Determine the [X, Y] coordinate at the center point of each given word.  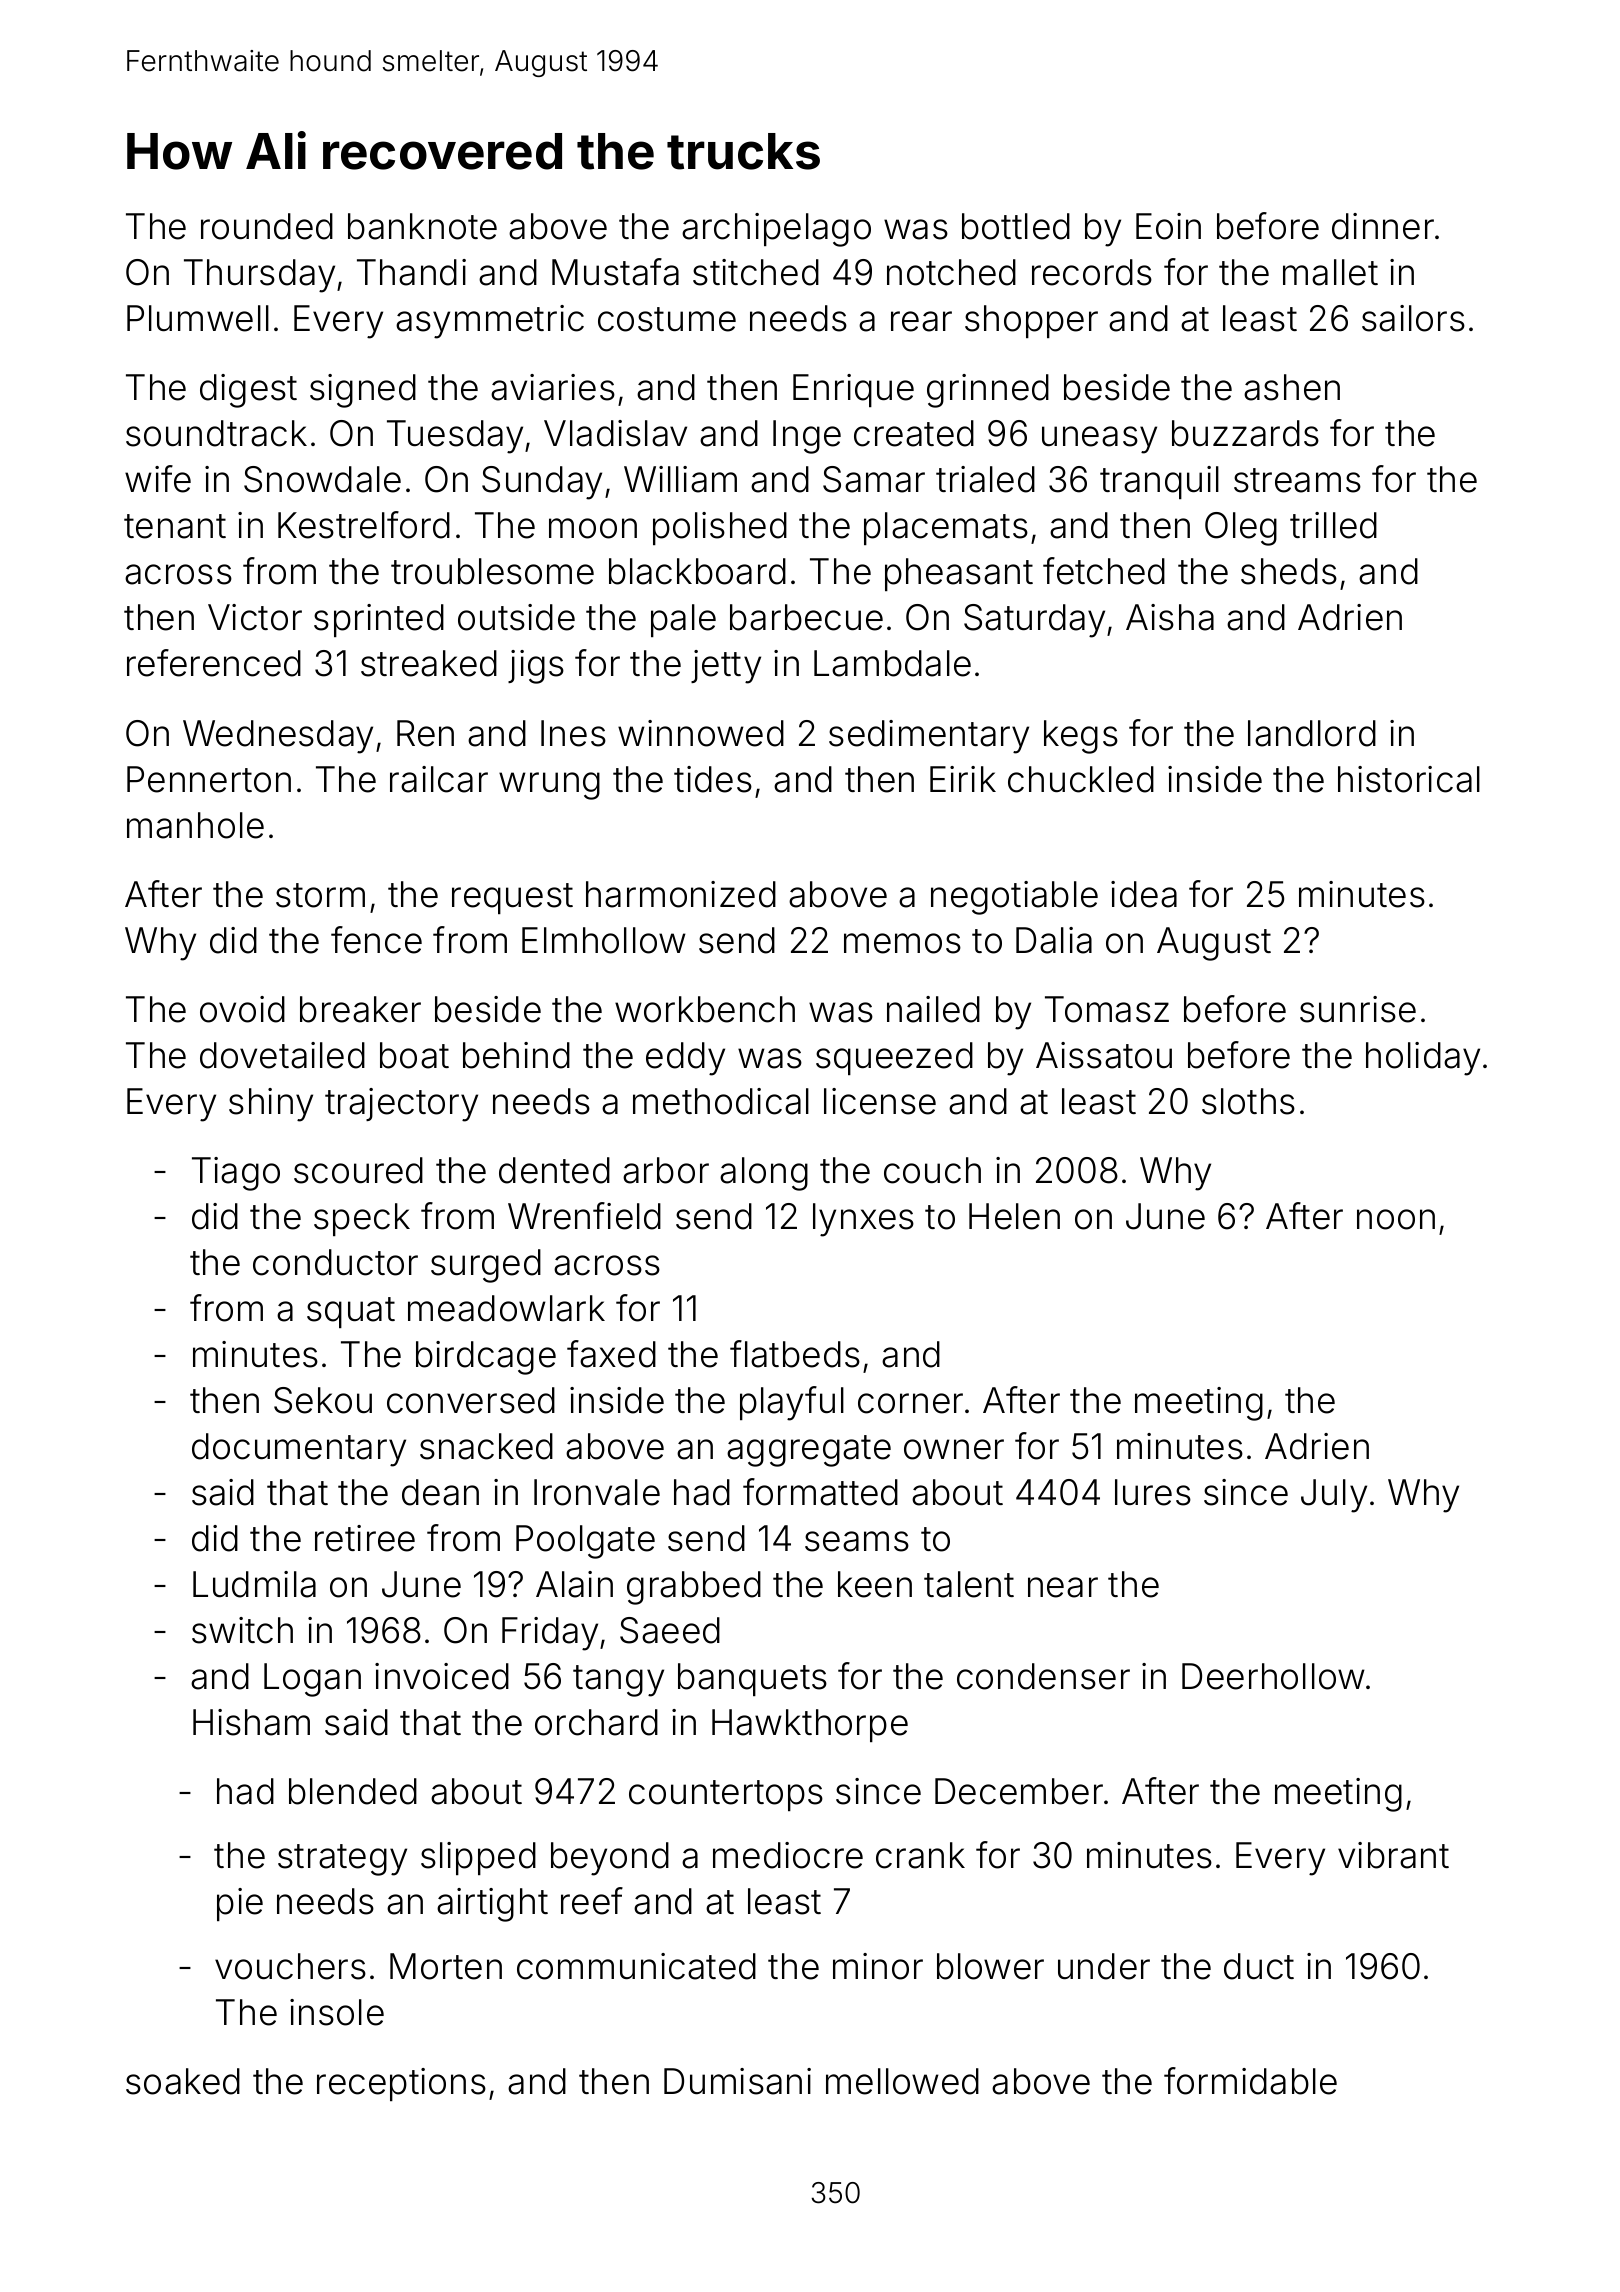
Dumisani [737, 2081]
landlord [1312, 733]
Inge [807, 437]
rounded [267, 226]
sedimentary [929, 737]
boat [414, 1055]
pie [240, 1904]
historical [1409, 779]
